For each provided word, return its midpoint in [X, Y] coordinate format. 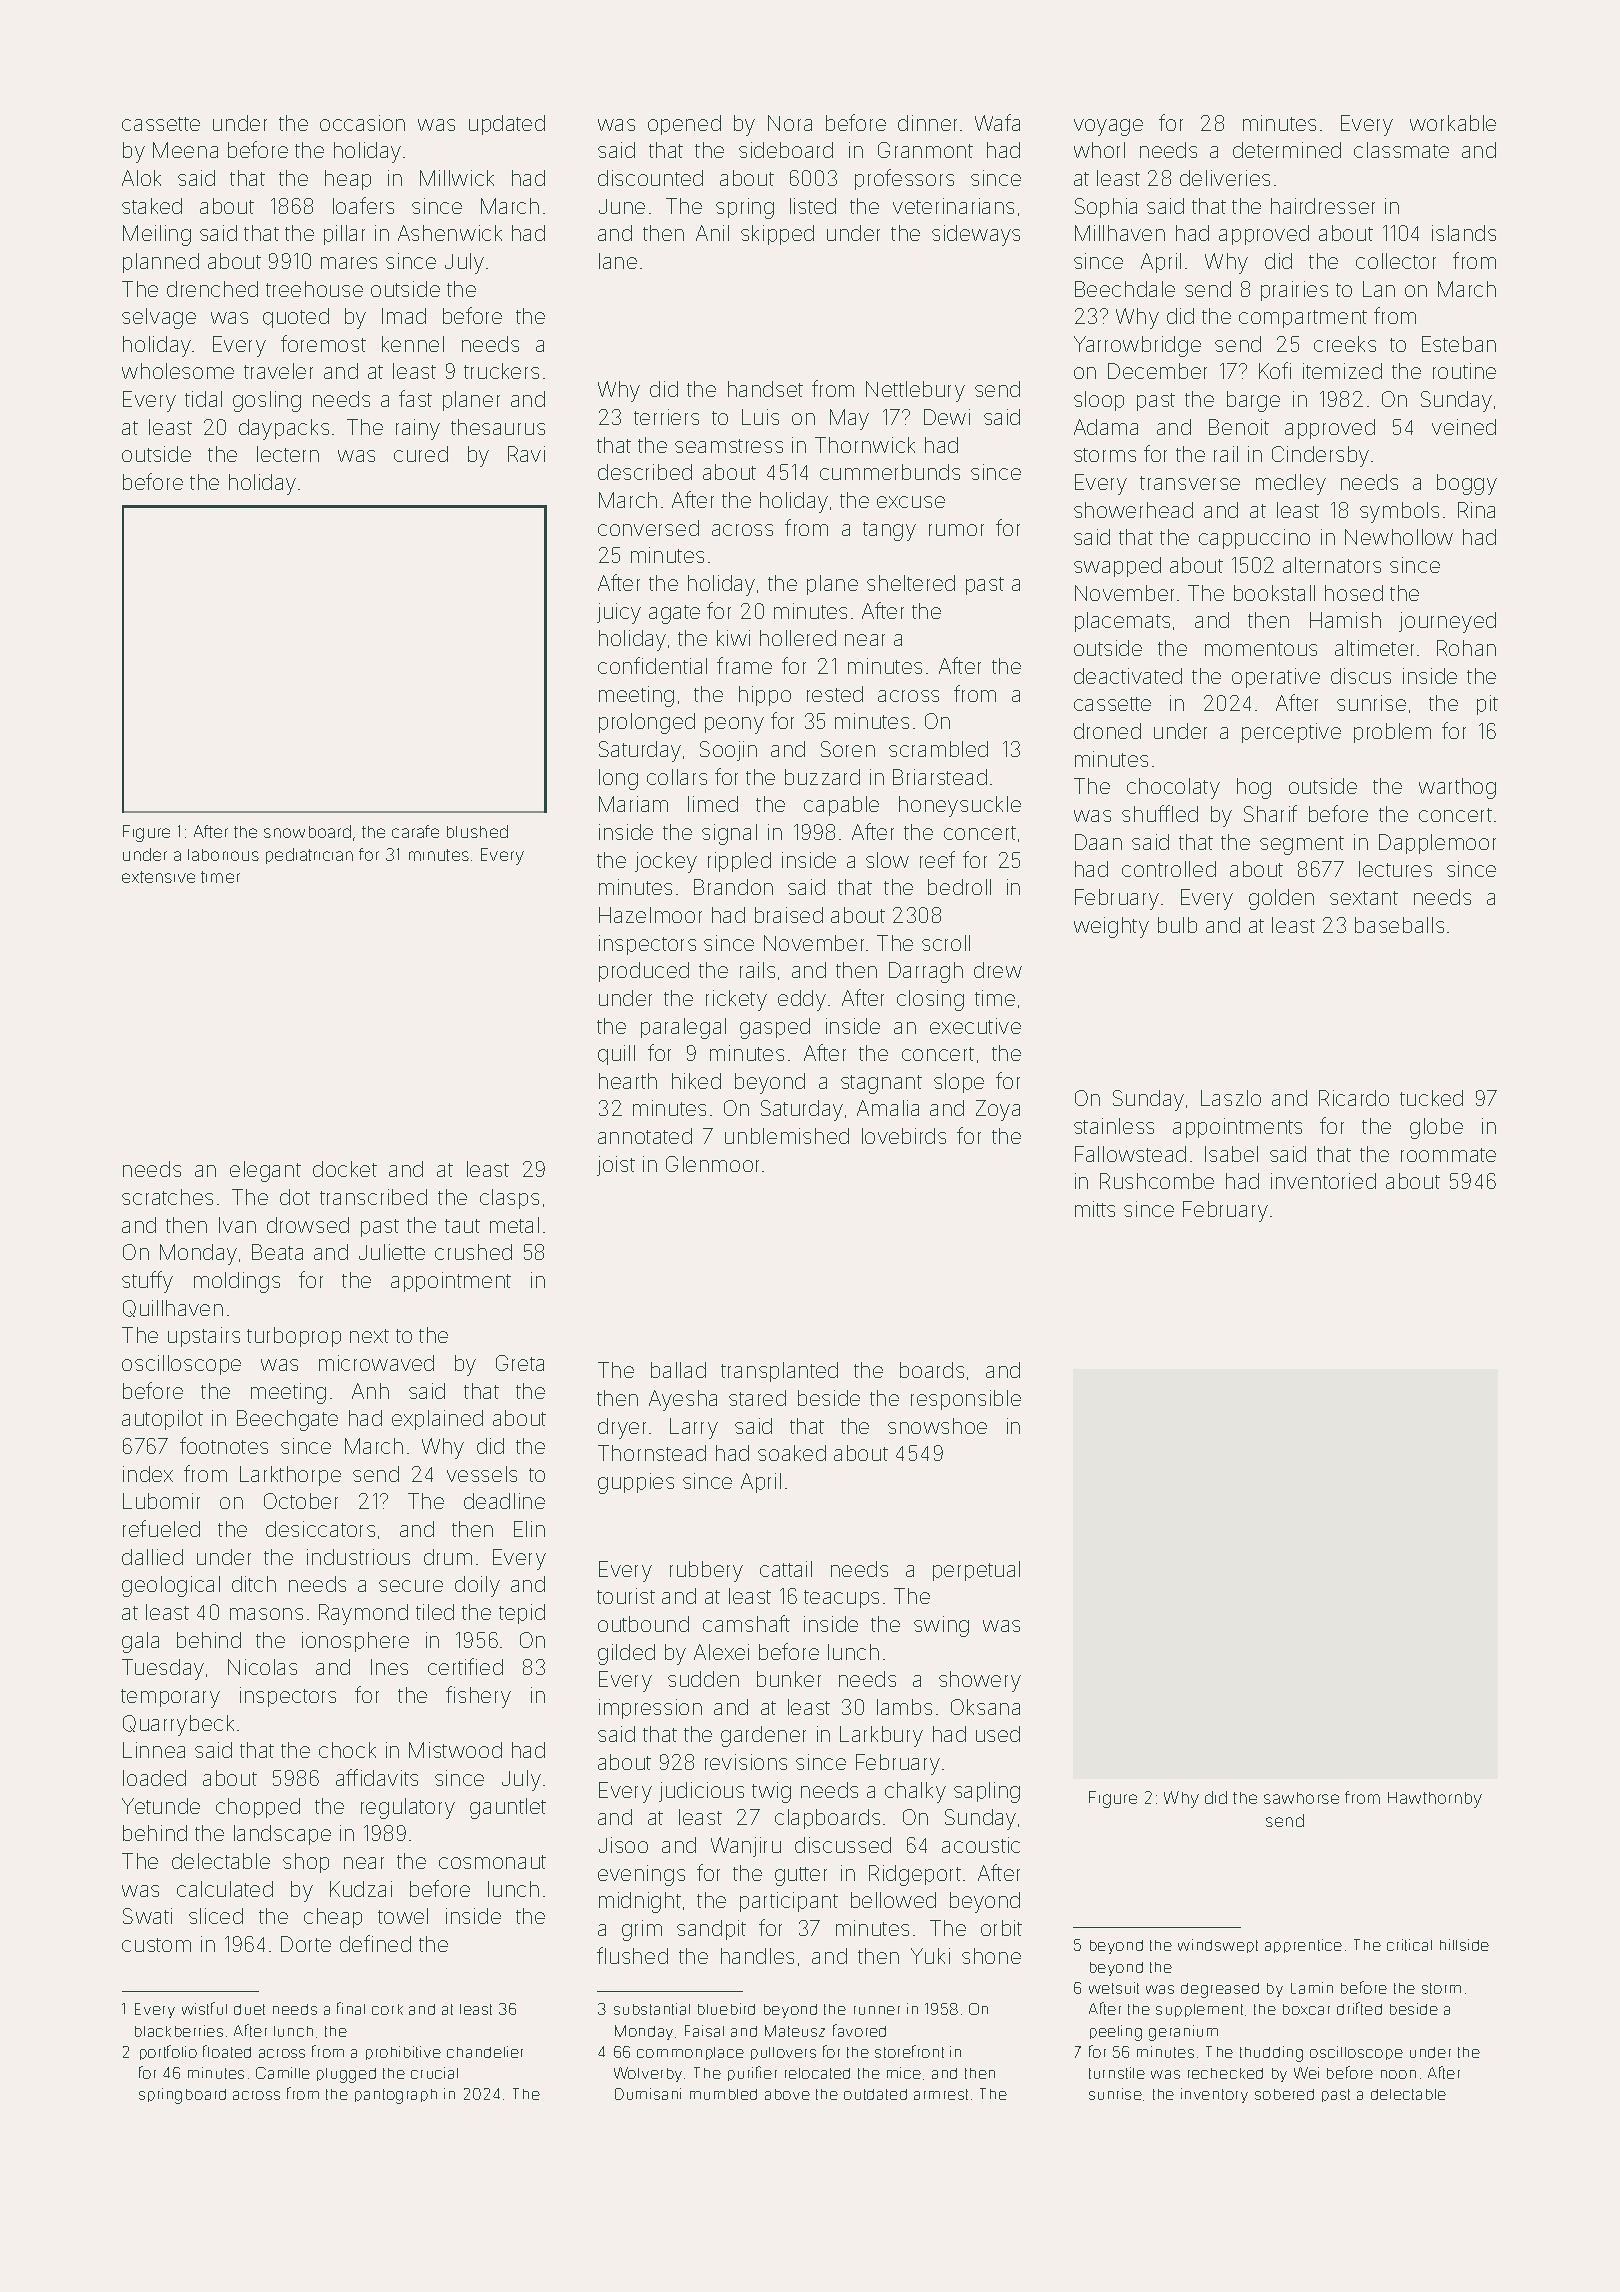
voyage [1108, 127]
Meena [185, 150]
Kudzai [361, 1889]
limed [713, 804]
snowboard [307, 831]
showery [980, 1681]
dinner [927, 123]
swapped [1117, 567]
